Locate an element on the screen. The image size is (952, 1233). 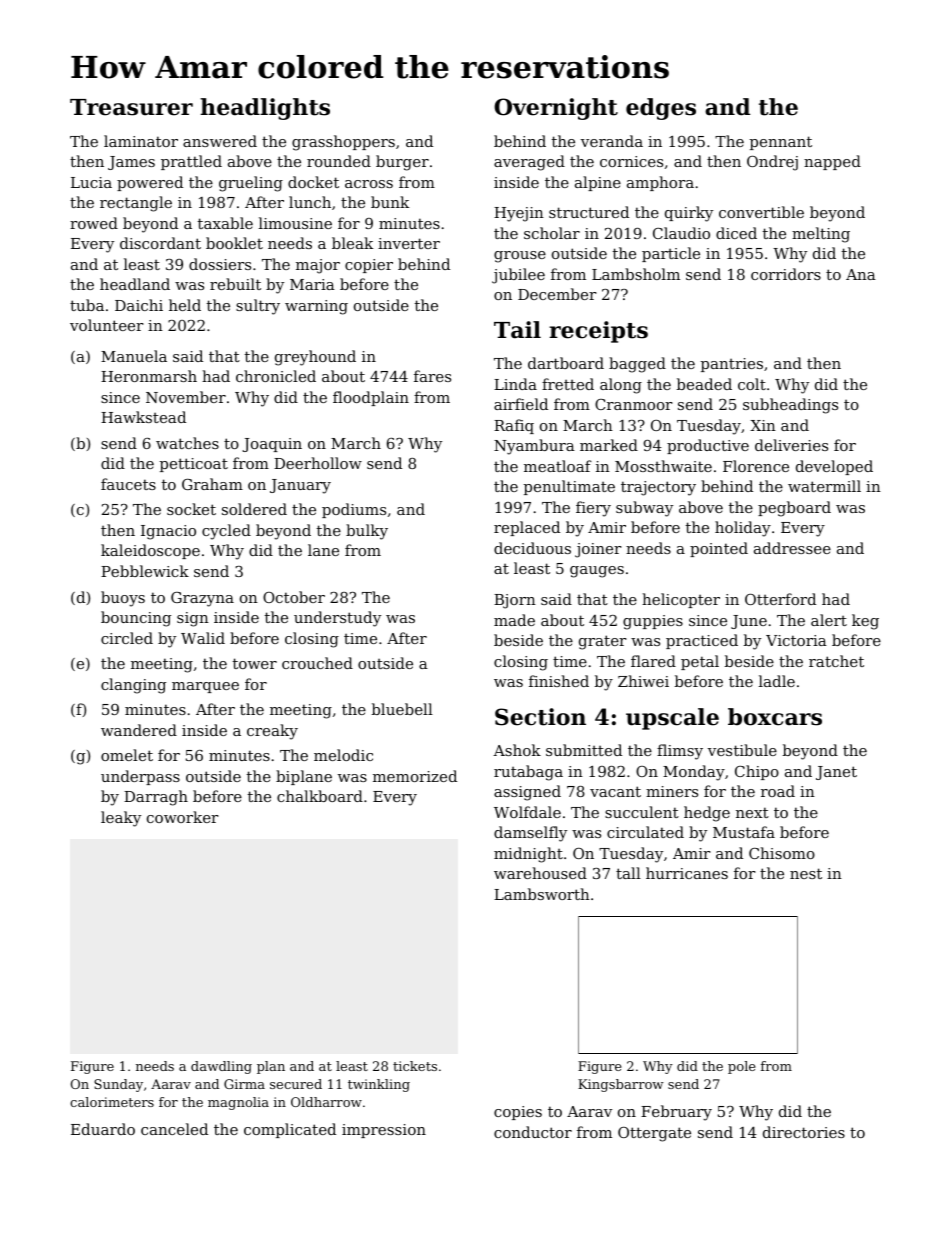
subheadings is located at coordinates (790, 406).
